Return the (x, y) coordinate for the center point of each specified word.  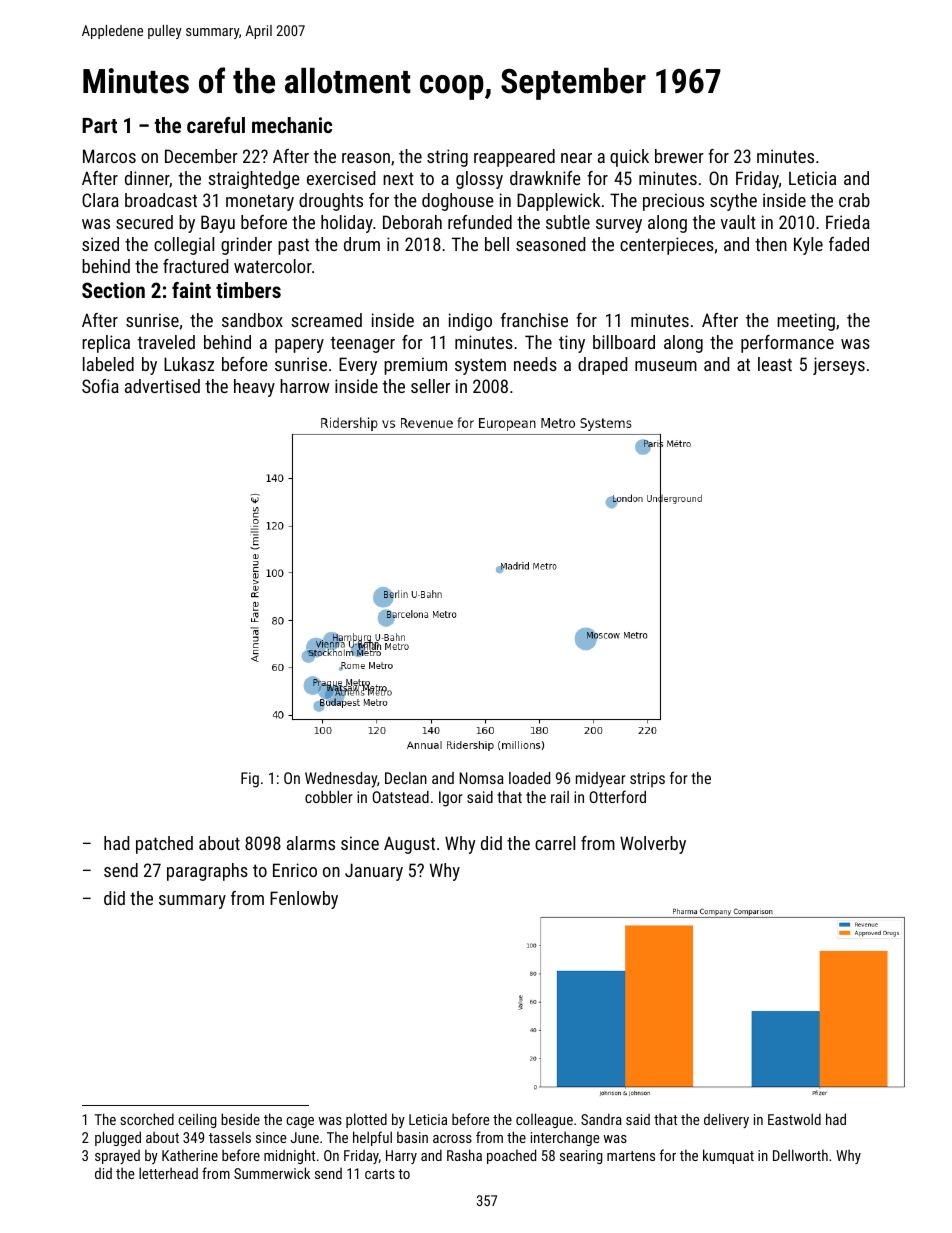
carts (380, 1174)
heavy (254, 388)
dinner (147, 179)
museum (666, 366)
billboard (624, 342)
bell (497, 244)
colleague (544, 1120)
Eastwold (794, 1119)
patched (164, 845)
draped (602, 366)
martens (631, 1156)
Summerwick (272, 1173)
